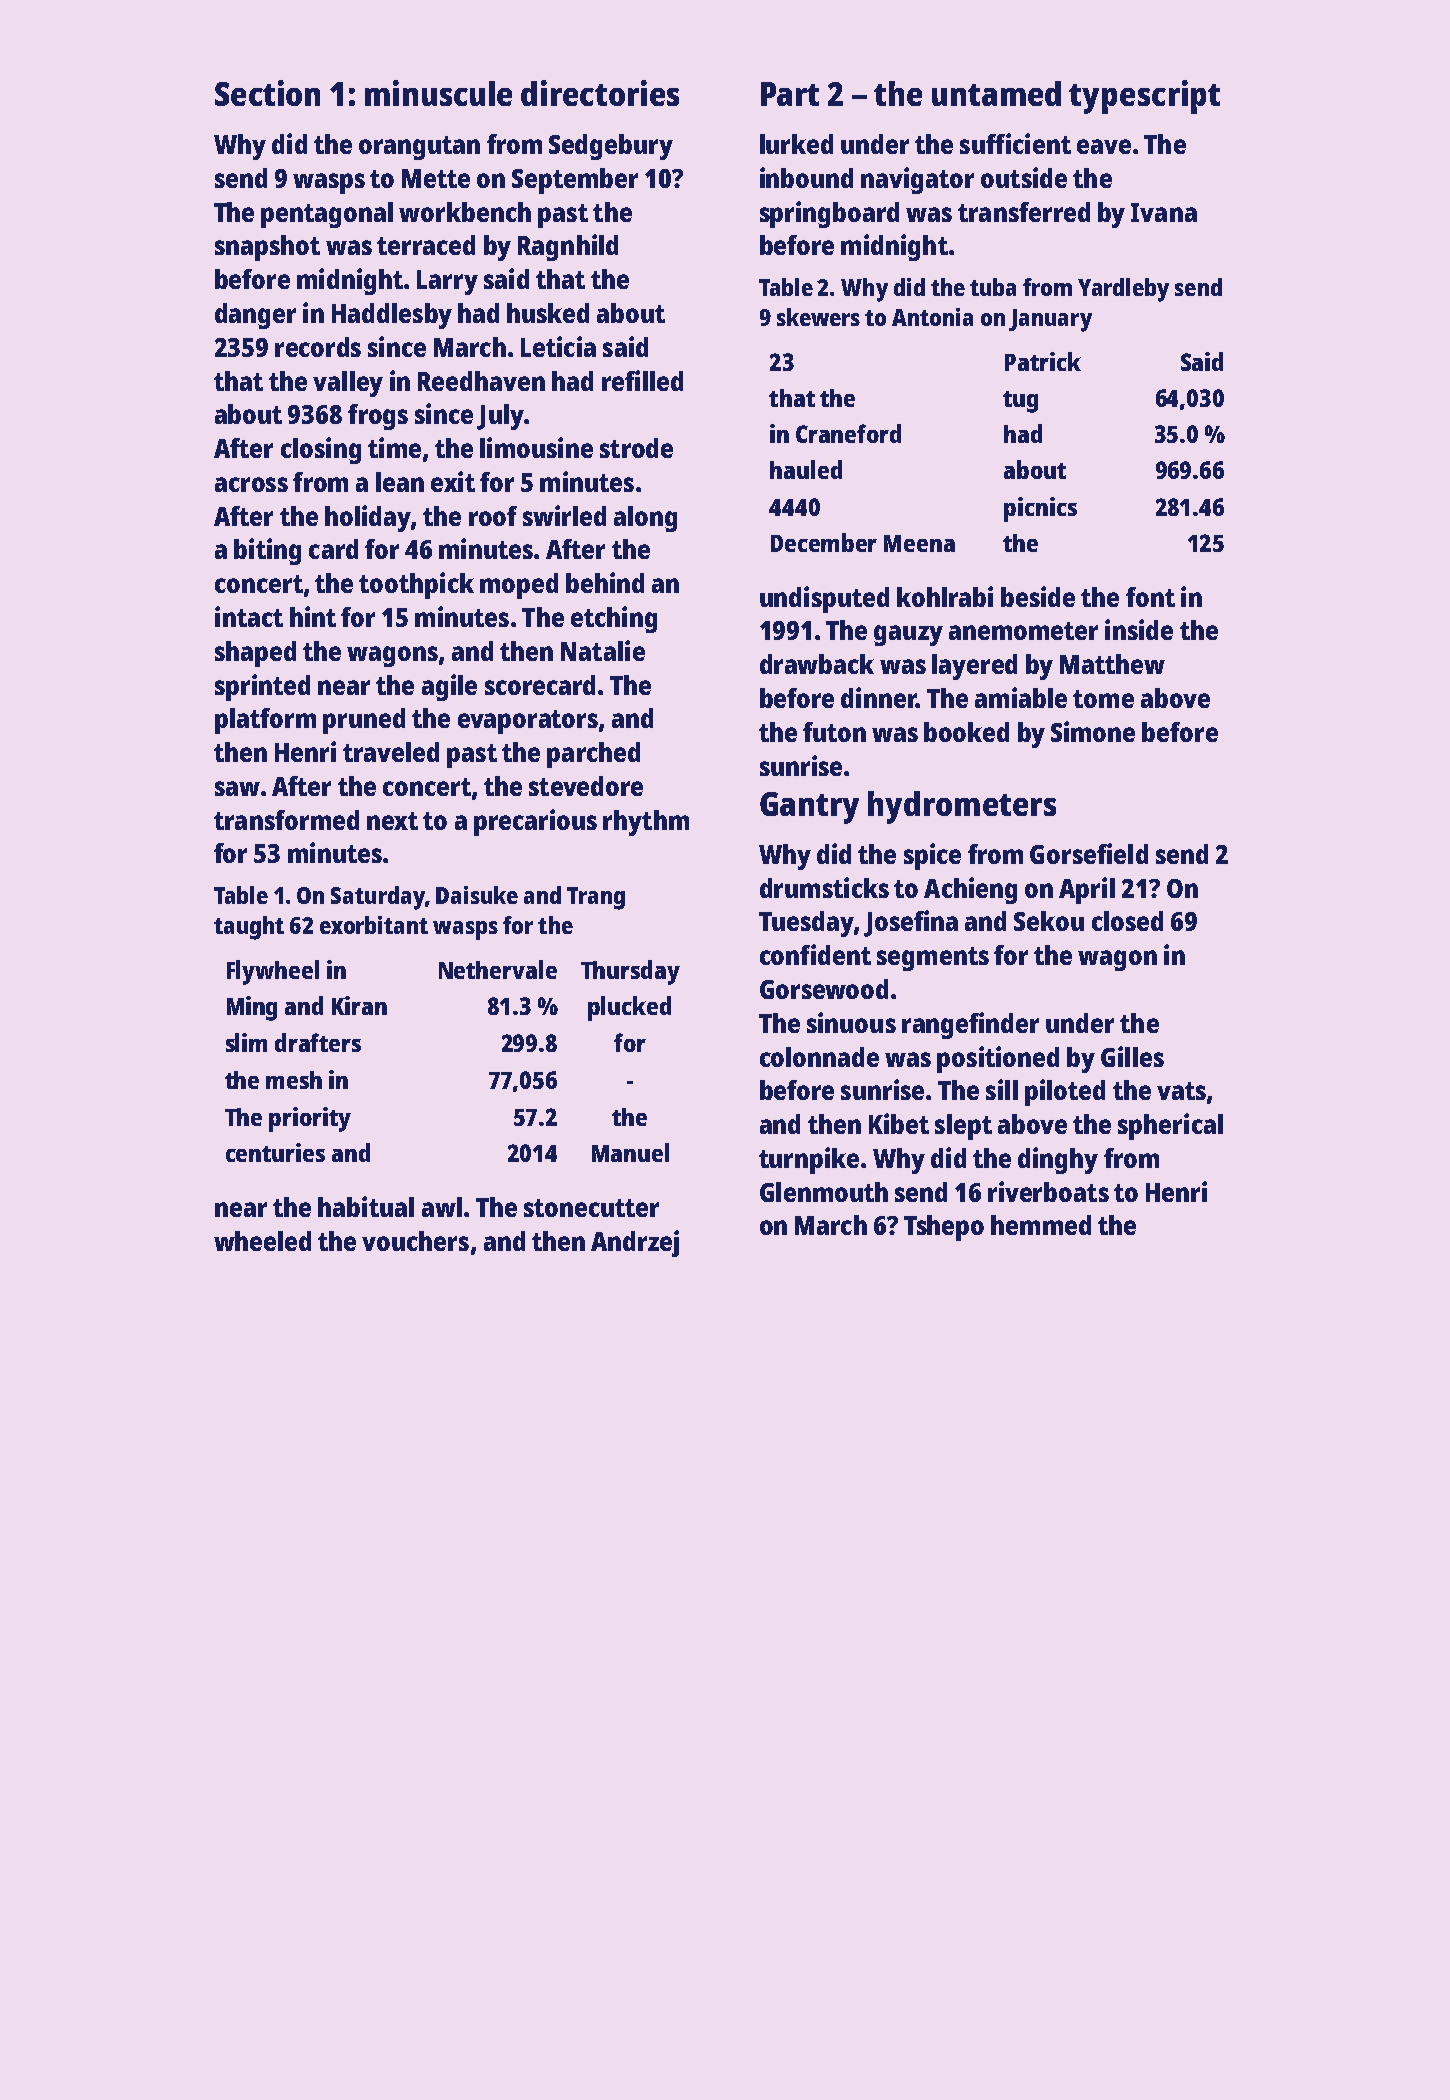  What do you see at coordinates (310, 1119) in the screenshot?
I see `priority` at bounding box center [310, 1119].
